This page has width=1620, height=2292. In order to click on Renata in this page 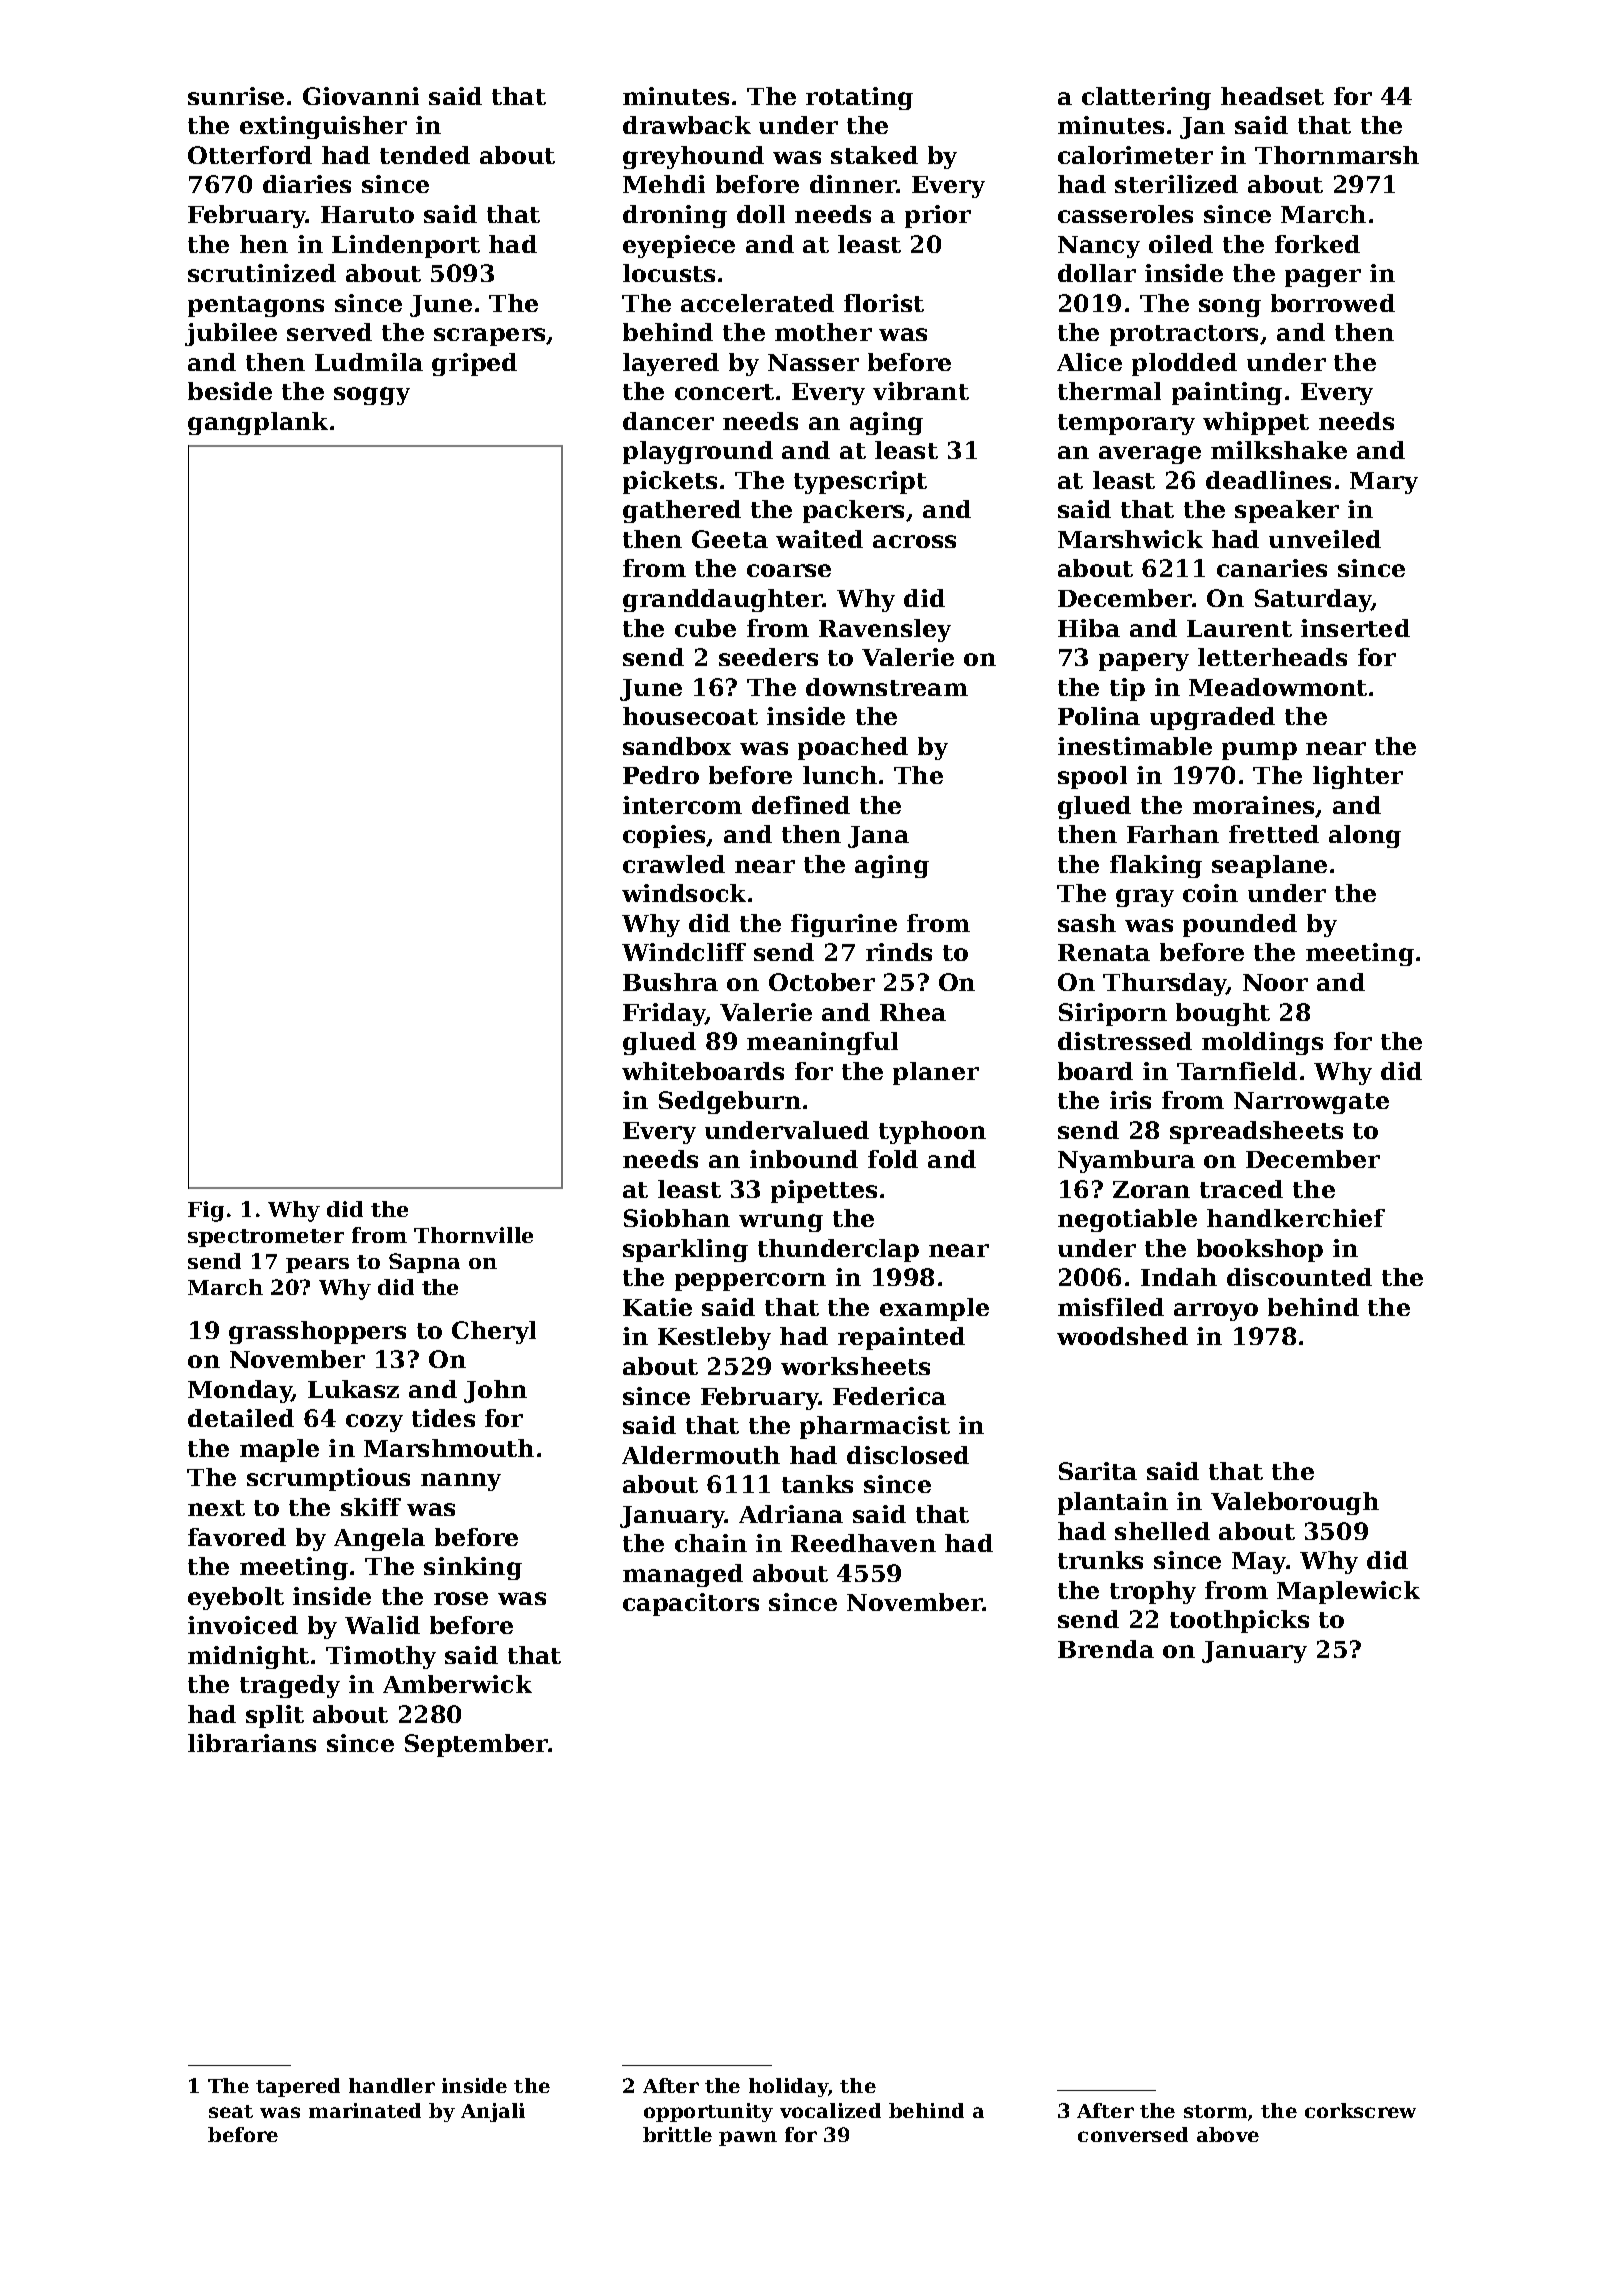, I will do `click(1104, 952)`.
